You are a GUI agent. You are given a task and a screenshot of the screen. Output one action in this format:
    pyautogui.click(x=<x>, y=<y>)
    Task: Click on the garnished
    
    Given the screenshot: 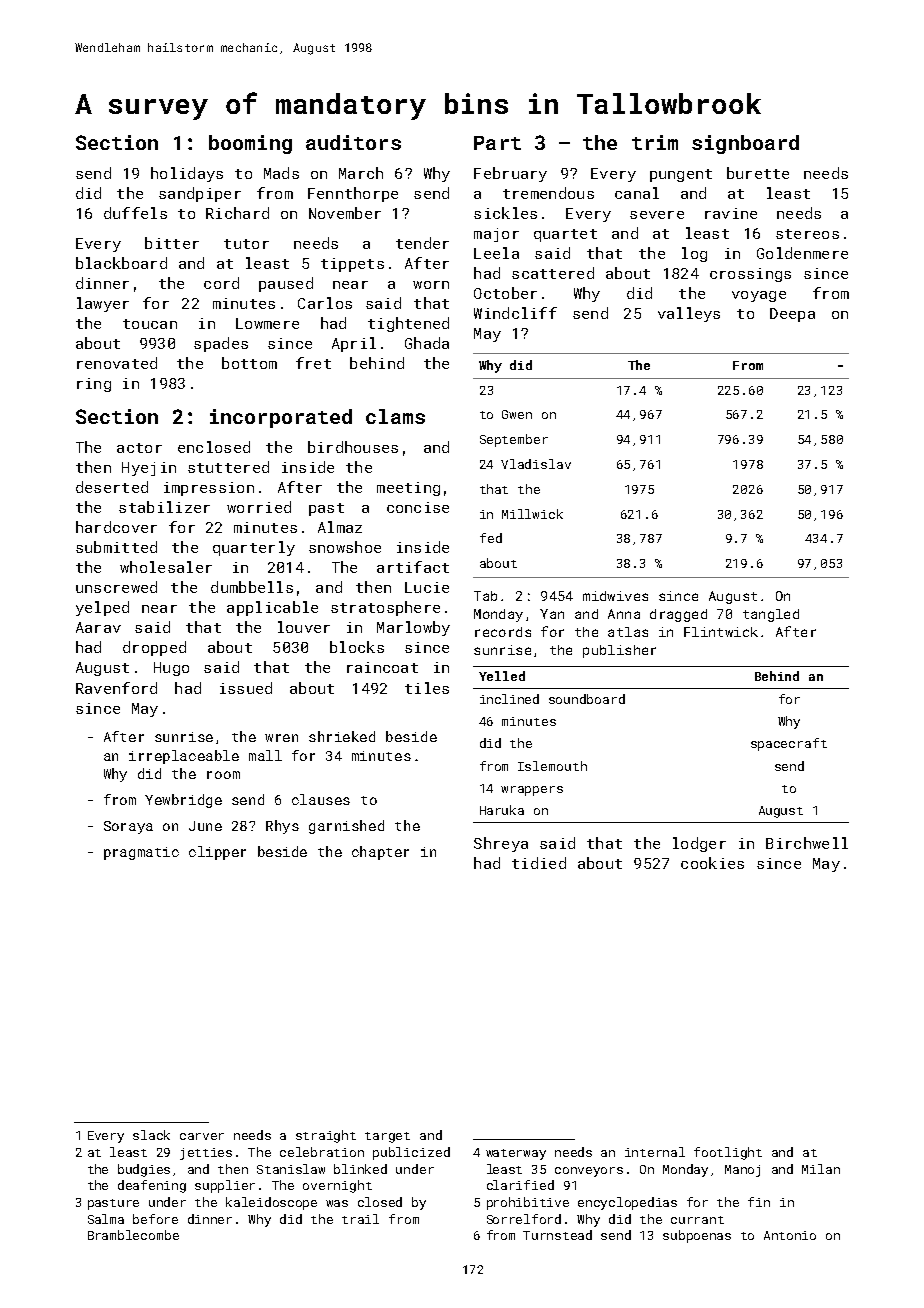 What is the action you would take?
    pyautogui.click(x=346, y=827)
